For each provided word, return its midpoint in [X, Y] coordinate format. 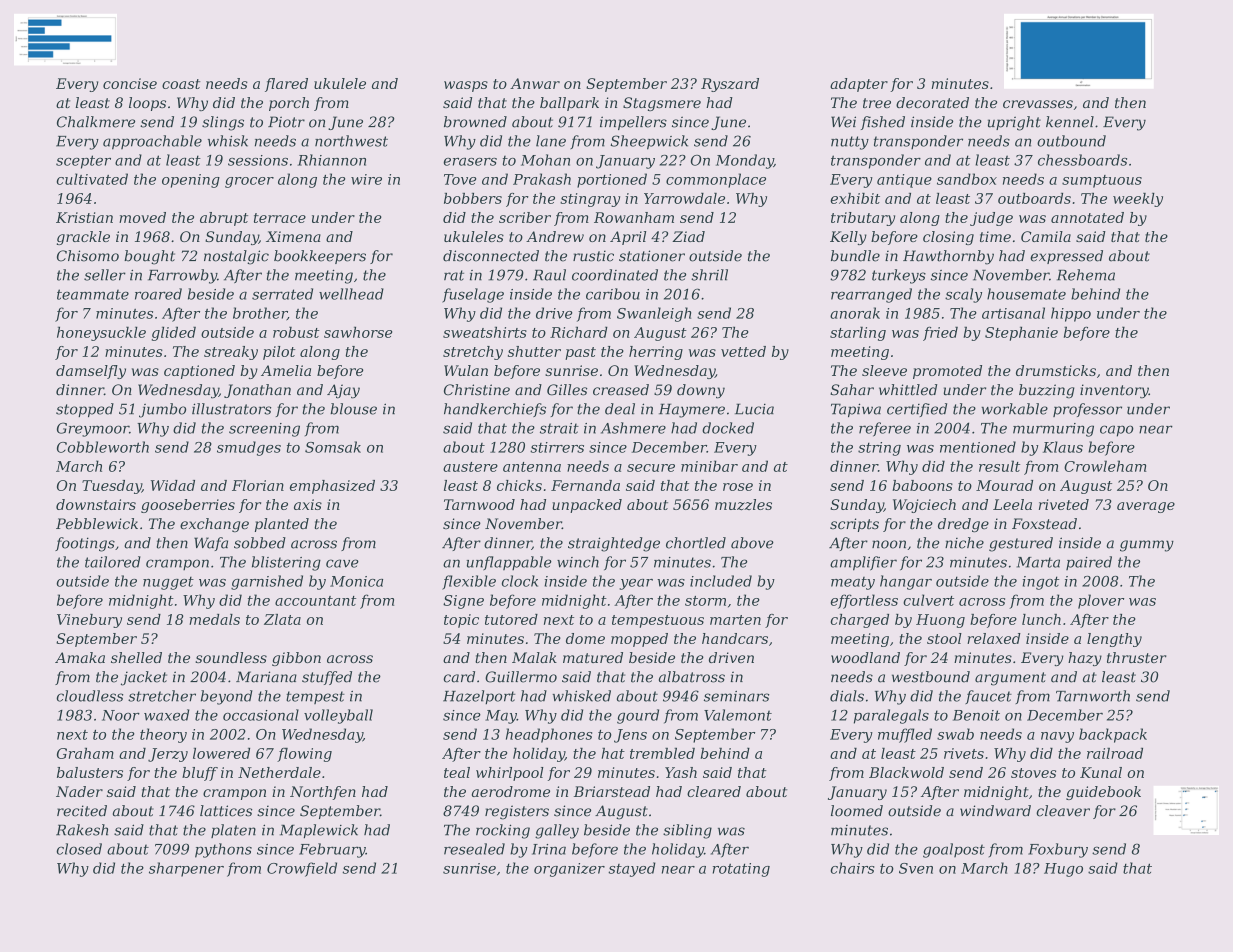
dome [585, 638]
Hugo [1063, 870]
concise [130, 83]
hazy [1085, 659]
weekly [1138, 200]
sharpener [186, 869]
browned [475, 122]
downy [701, 391]
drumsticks [1056, 370]
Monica [356, 581]
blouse [353, 409]
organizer [569, 870]
